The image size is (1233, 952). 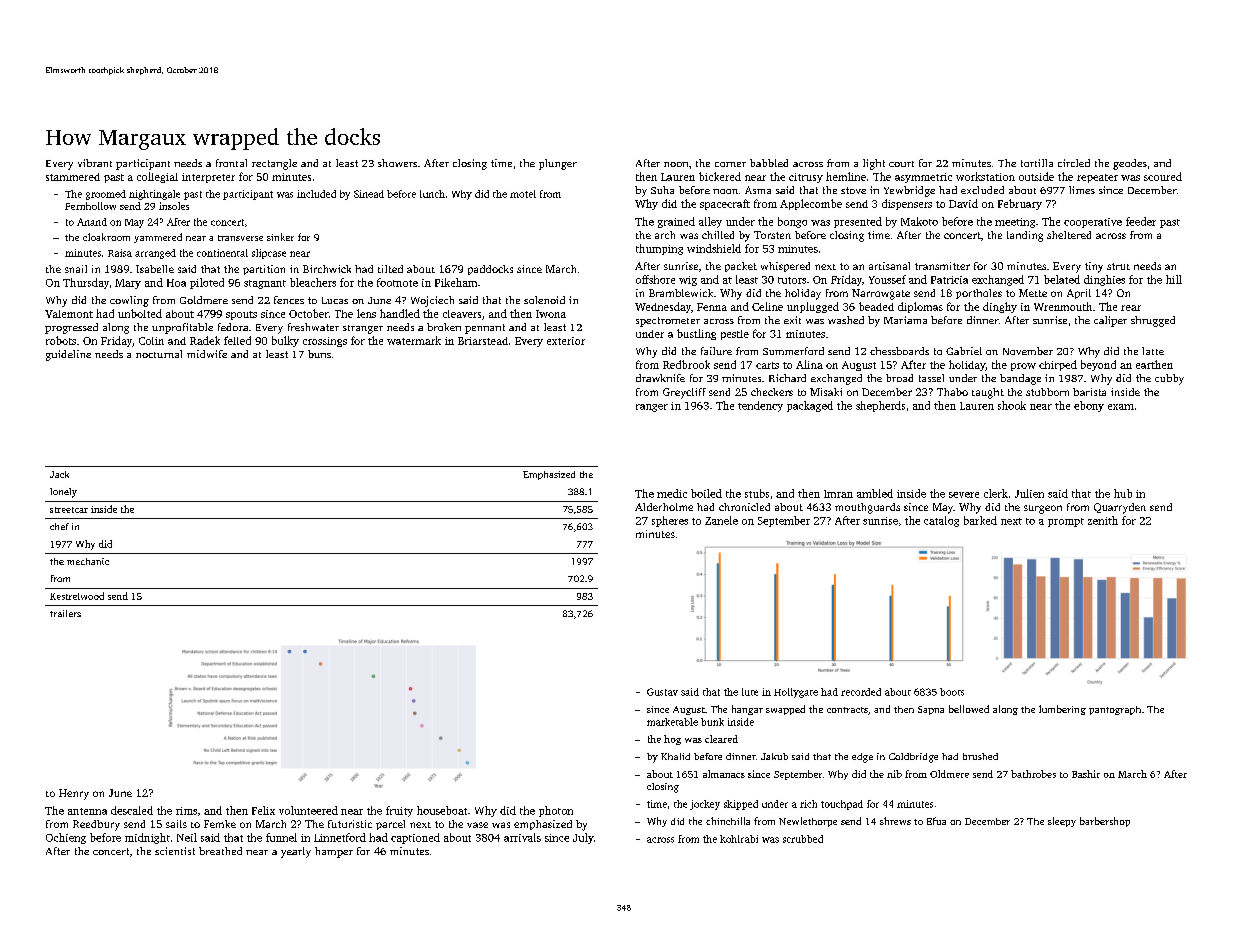 I want to click on mechanic, so click(x=88, y=561).
